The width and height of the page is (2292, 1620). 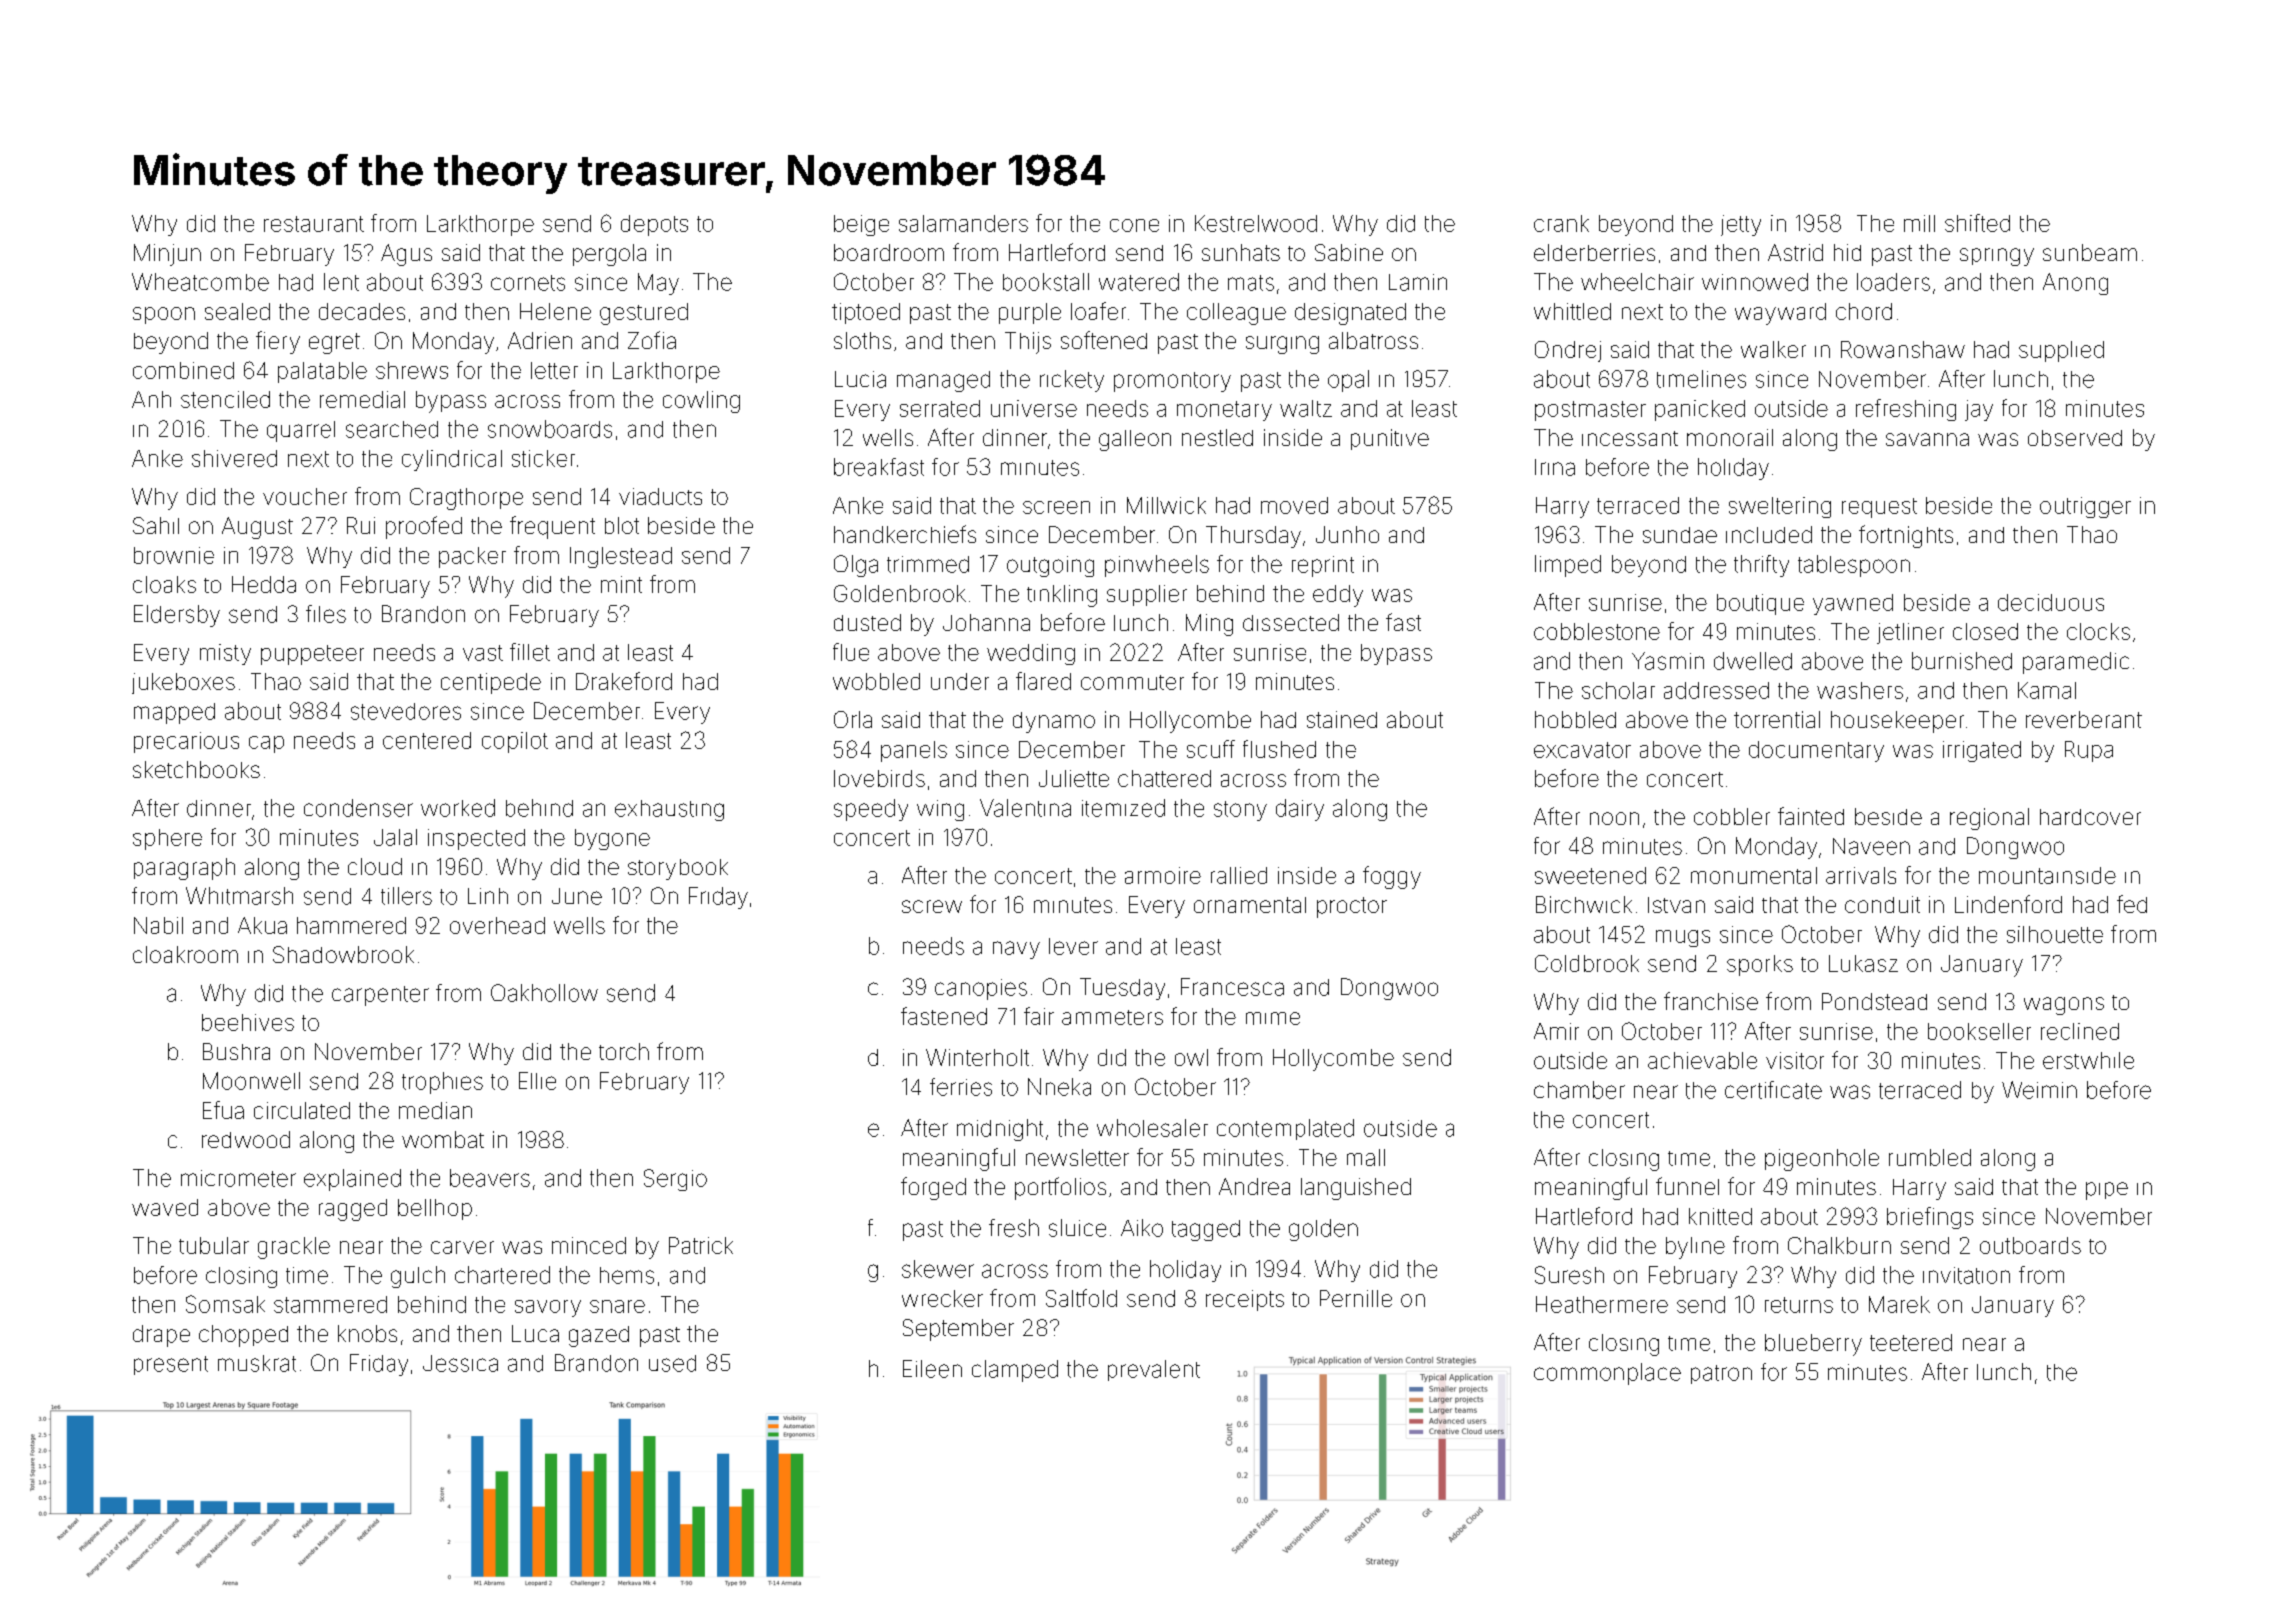 I want to click on supplier, so click(x=1147, y=595).
